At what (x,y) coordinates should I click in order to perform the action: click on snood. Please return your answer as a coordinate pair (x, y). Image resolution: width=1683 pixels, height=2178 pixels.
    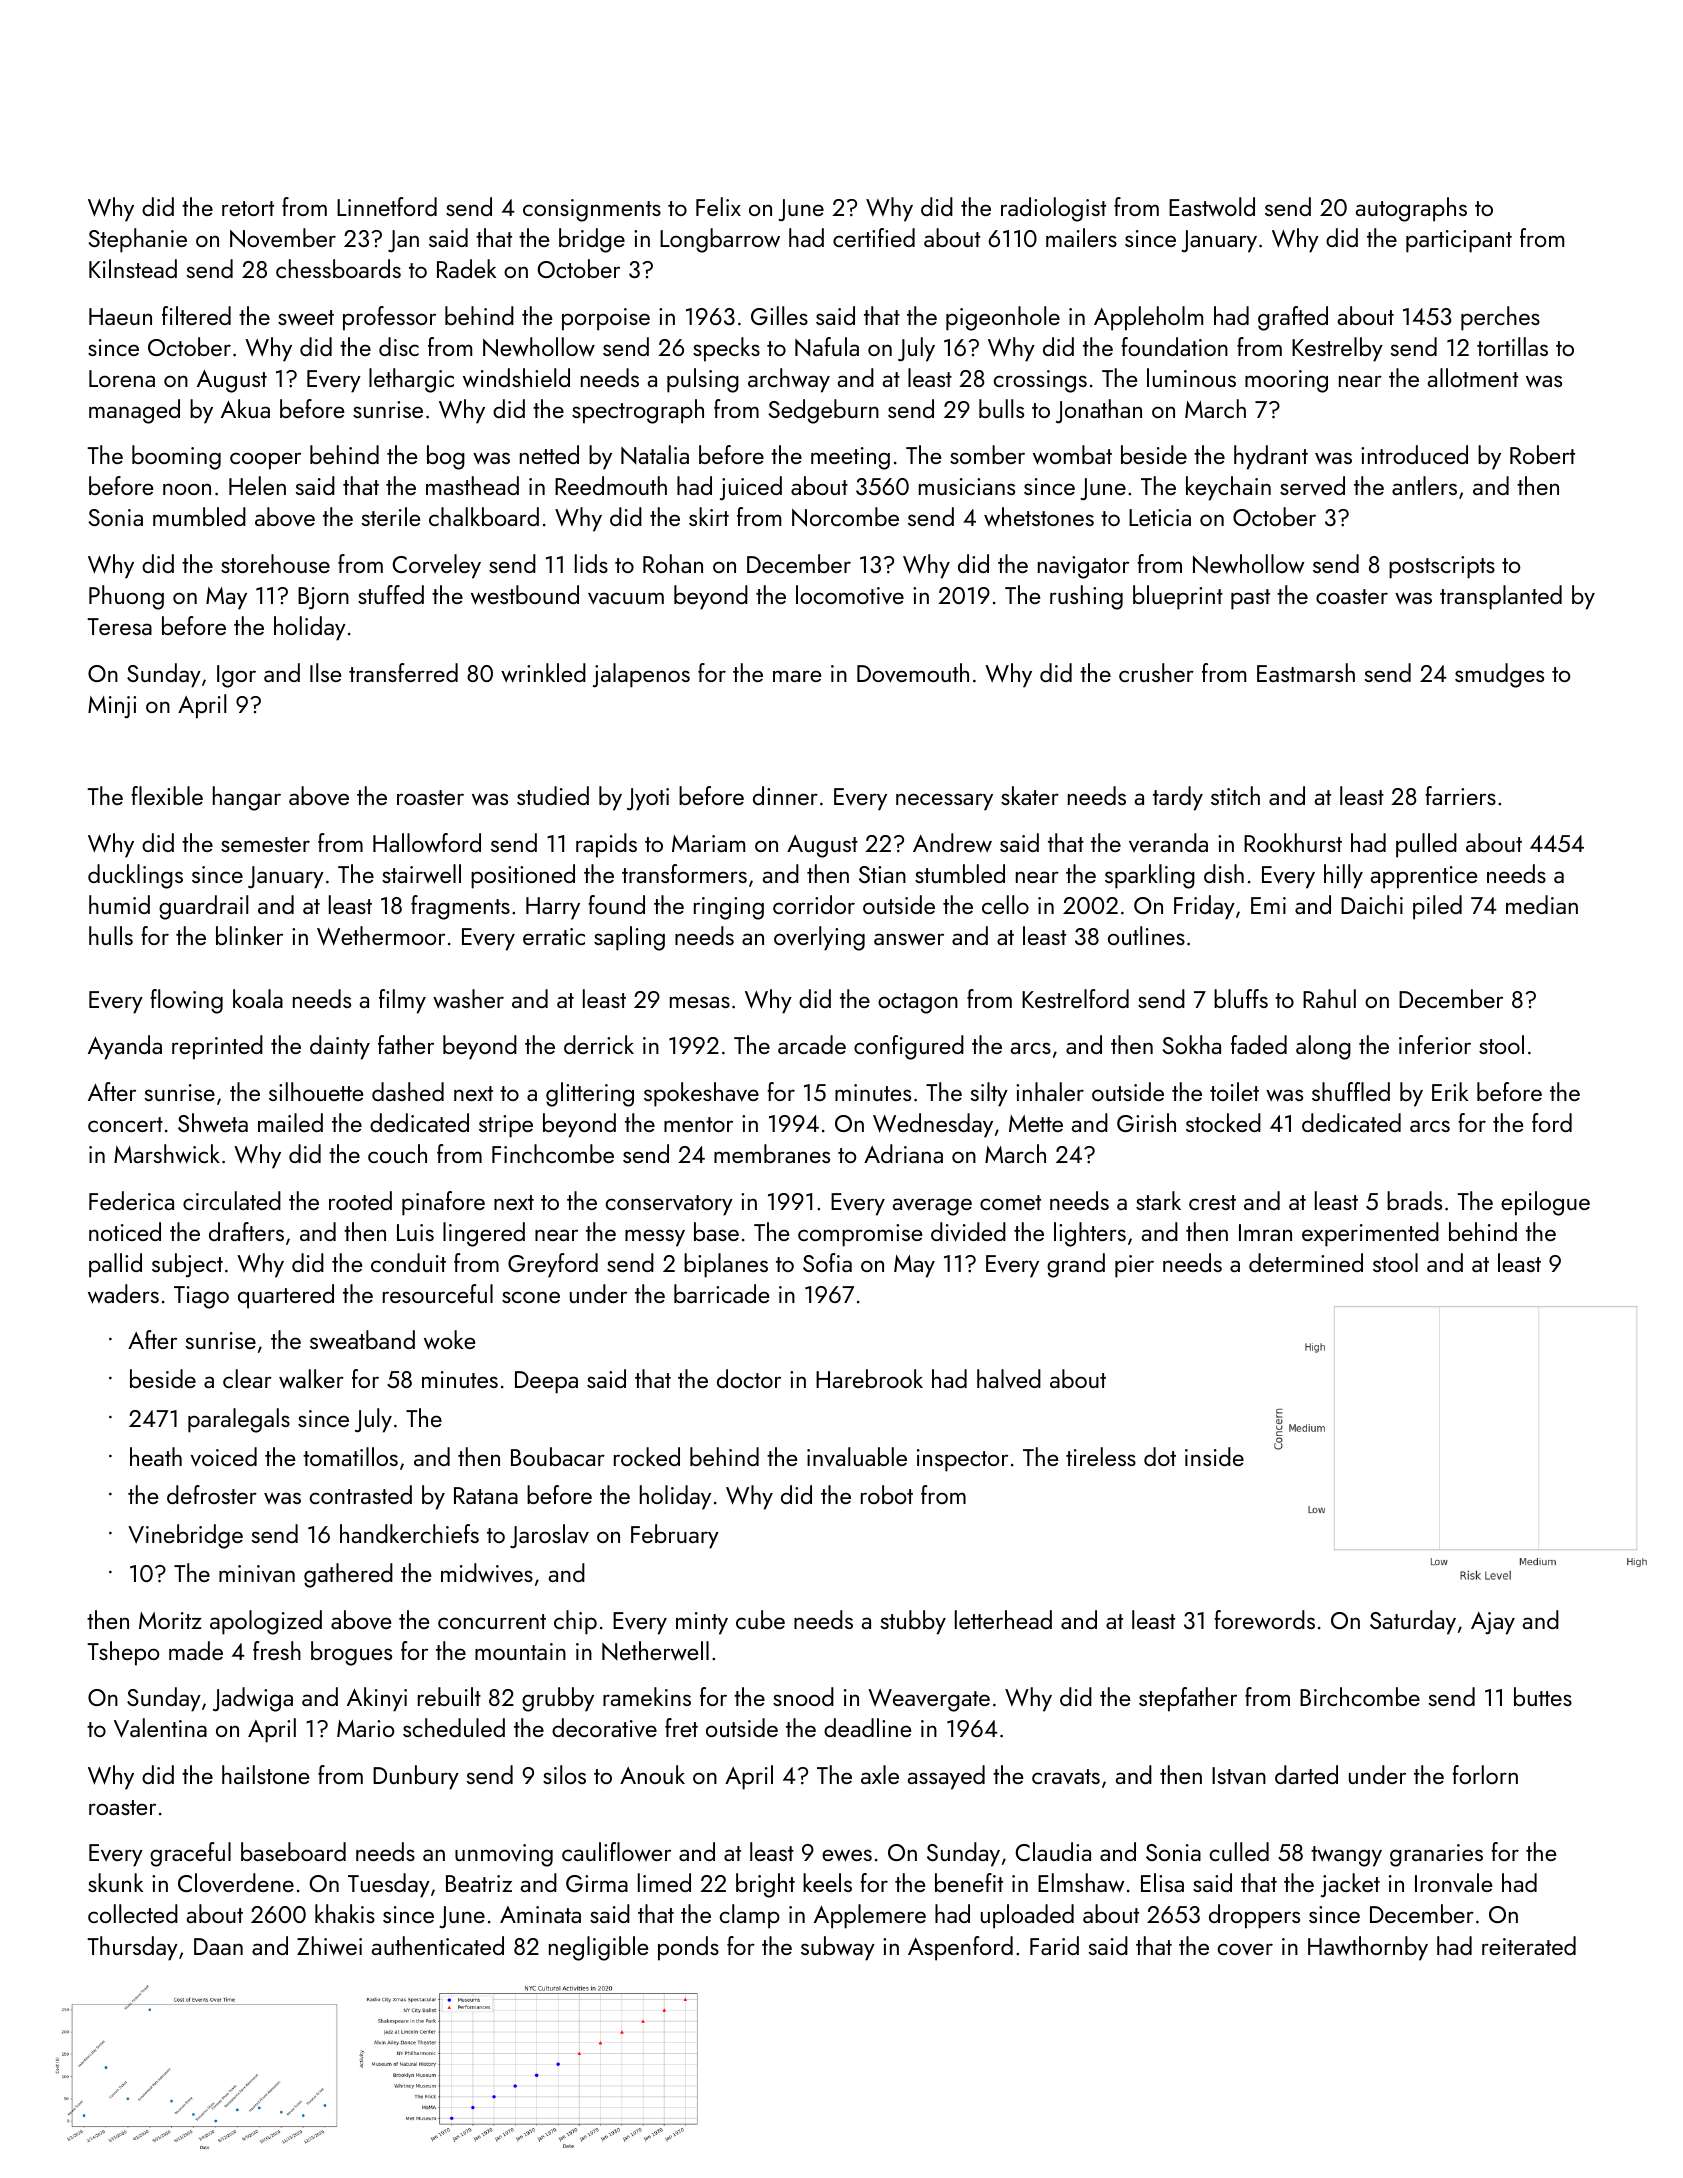
    Looking at the image, I should click on (803, 1696).
